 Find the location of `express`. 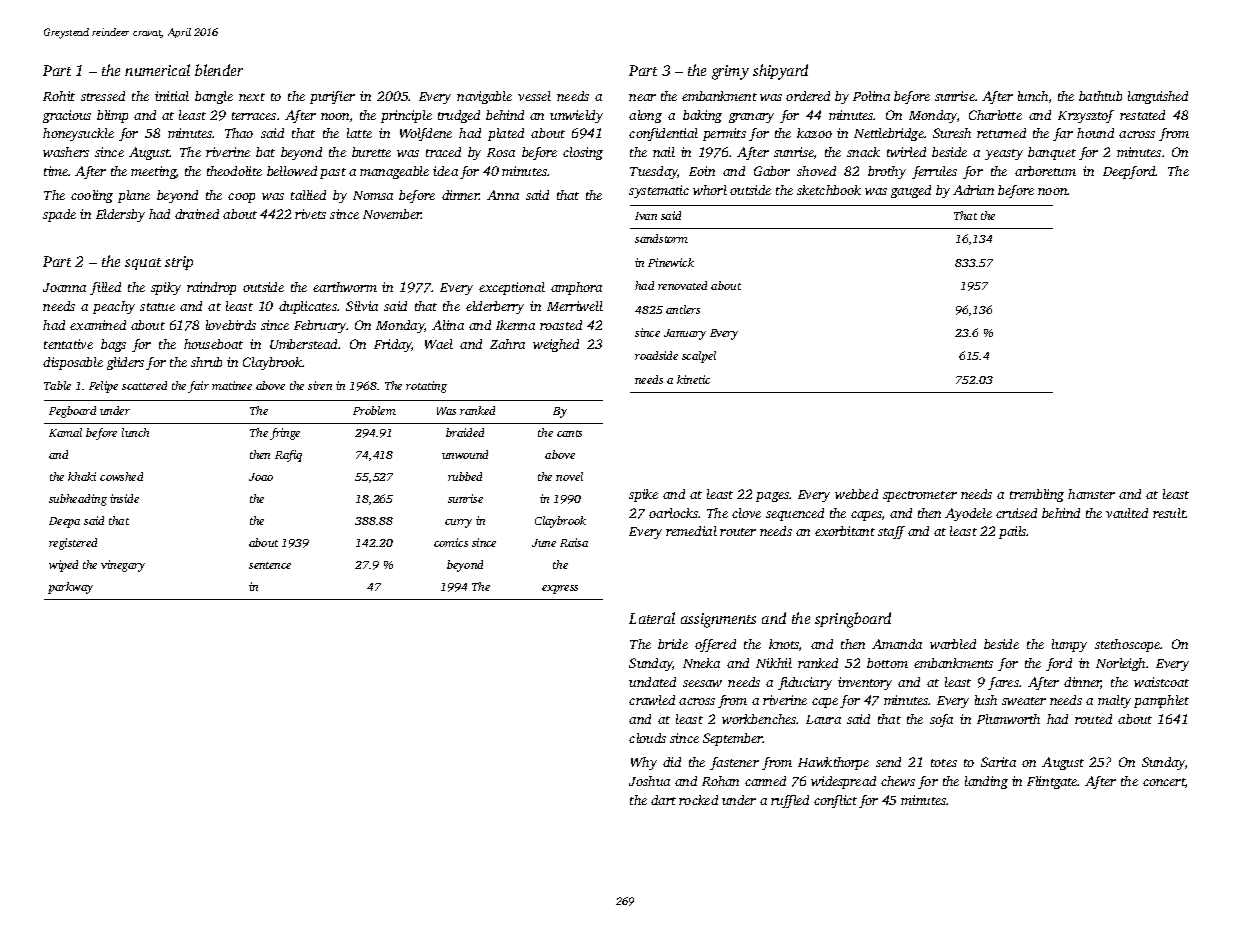

express is located at coordinates (560, 589).
